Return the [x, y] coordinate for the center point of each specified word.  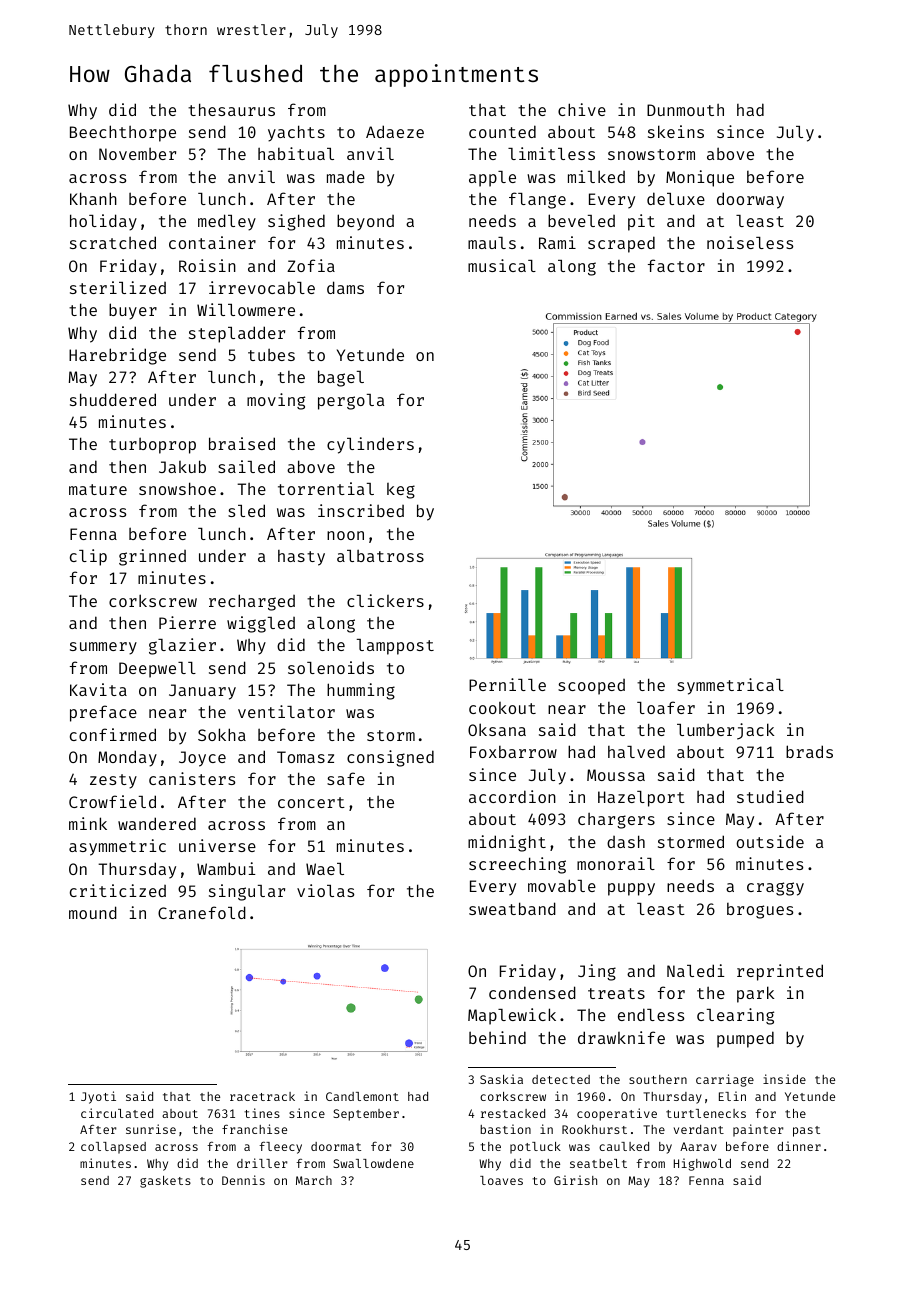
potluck [535, 1148]
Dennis [243, 1180]
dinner [799, 1146]
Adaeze [395, 131]
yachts [296, 133]
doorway [750, 200]
